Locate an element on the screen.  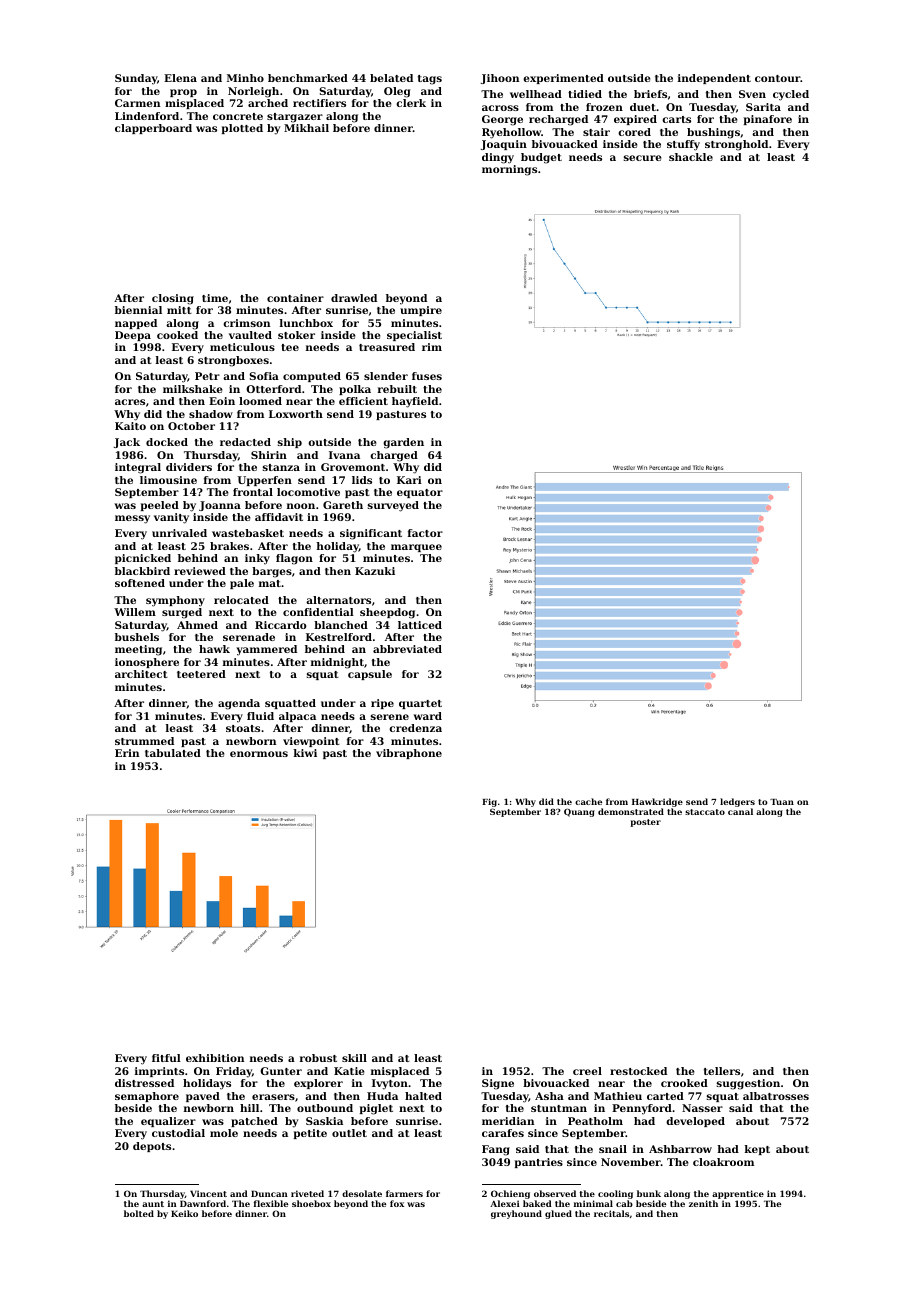
quartet is located at coordinates (420, 704).
